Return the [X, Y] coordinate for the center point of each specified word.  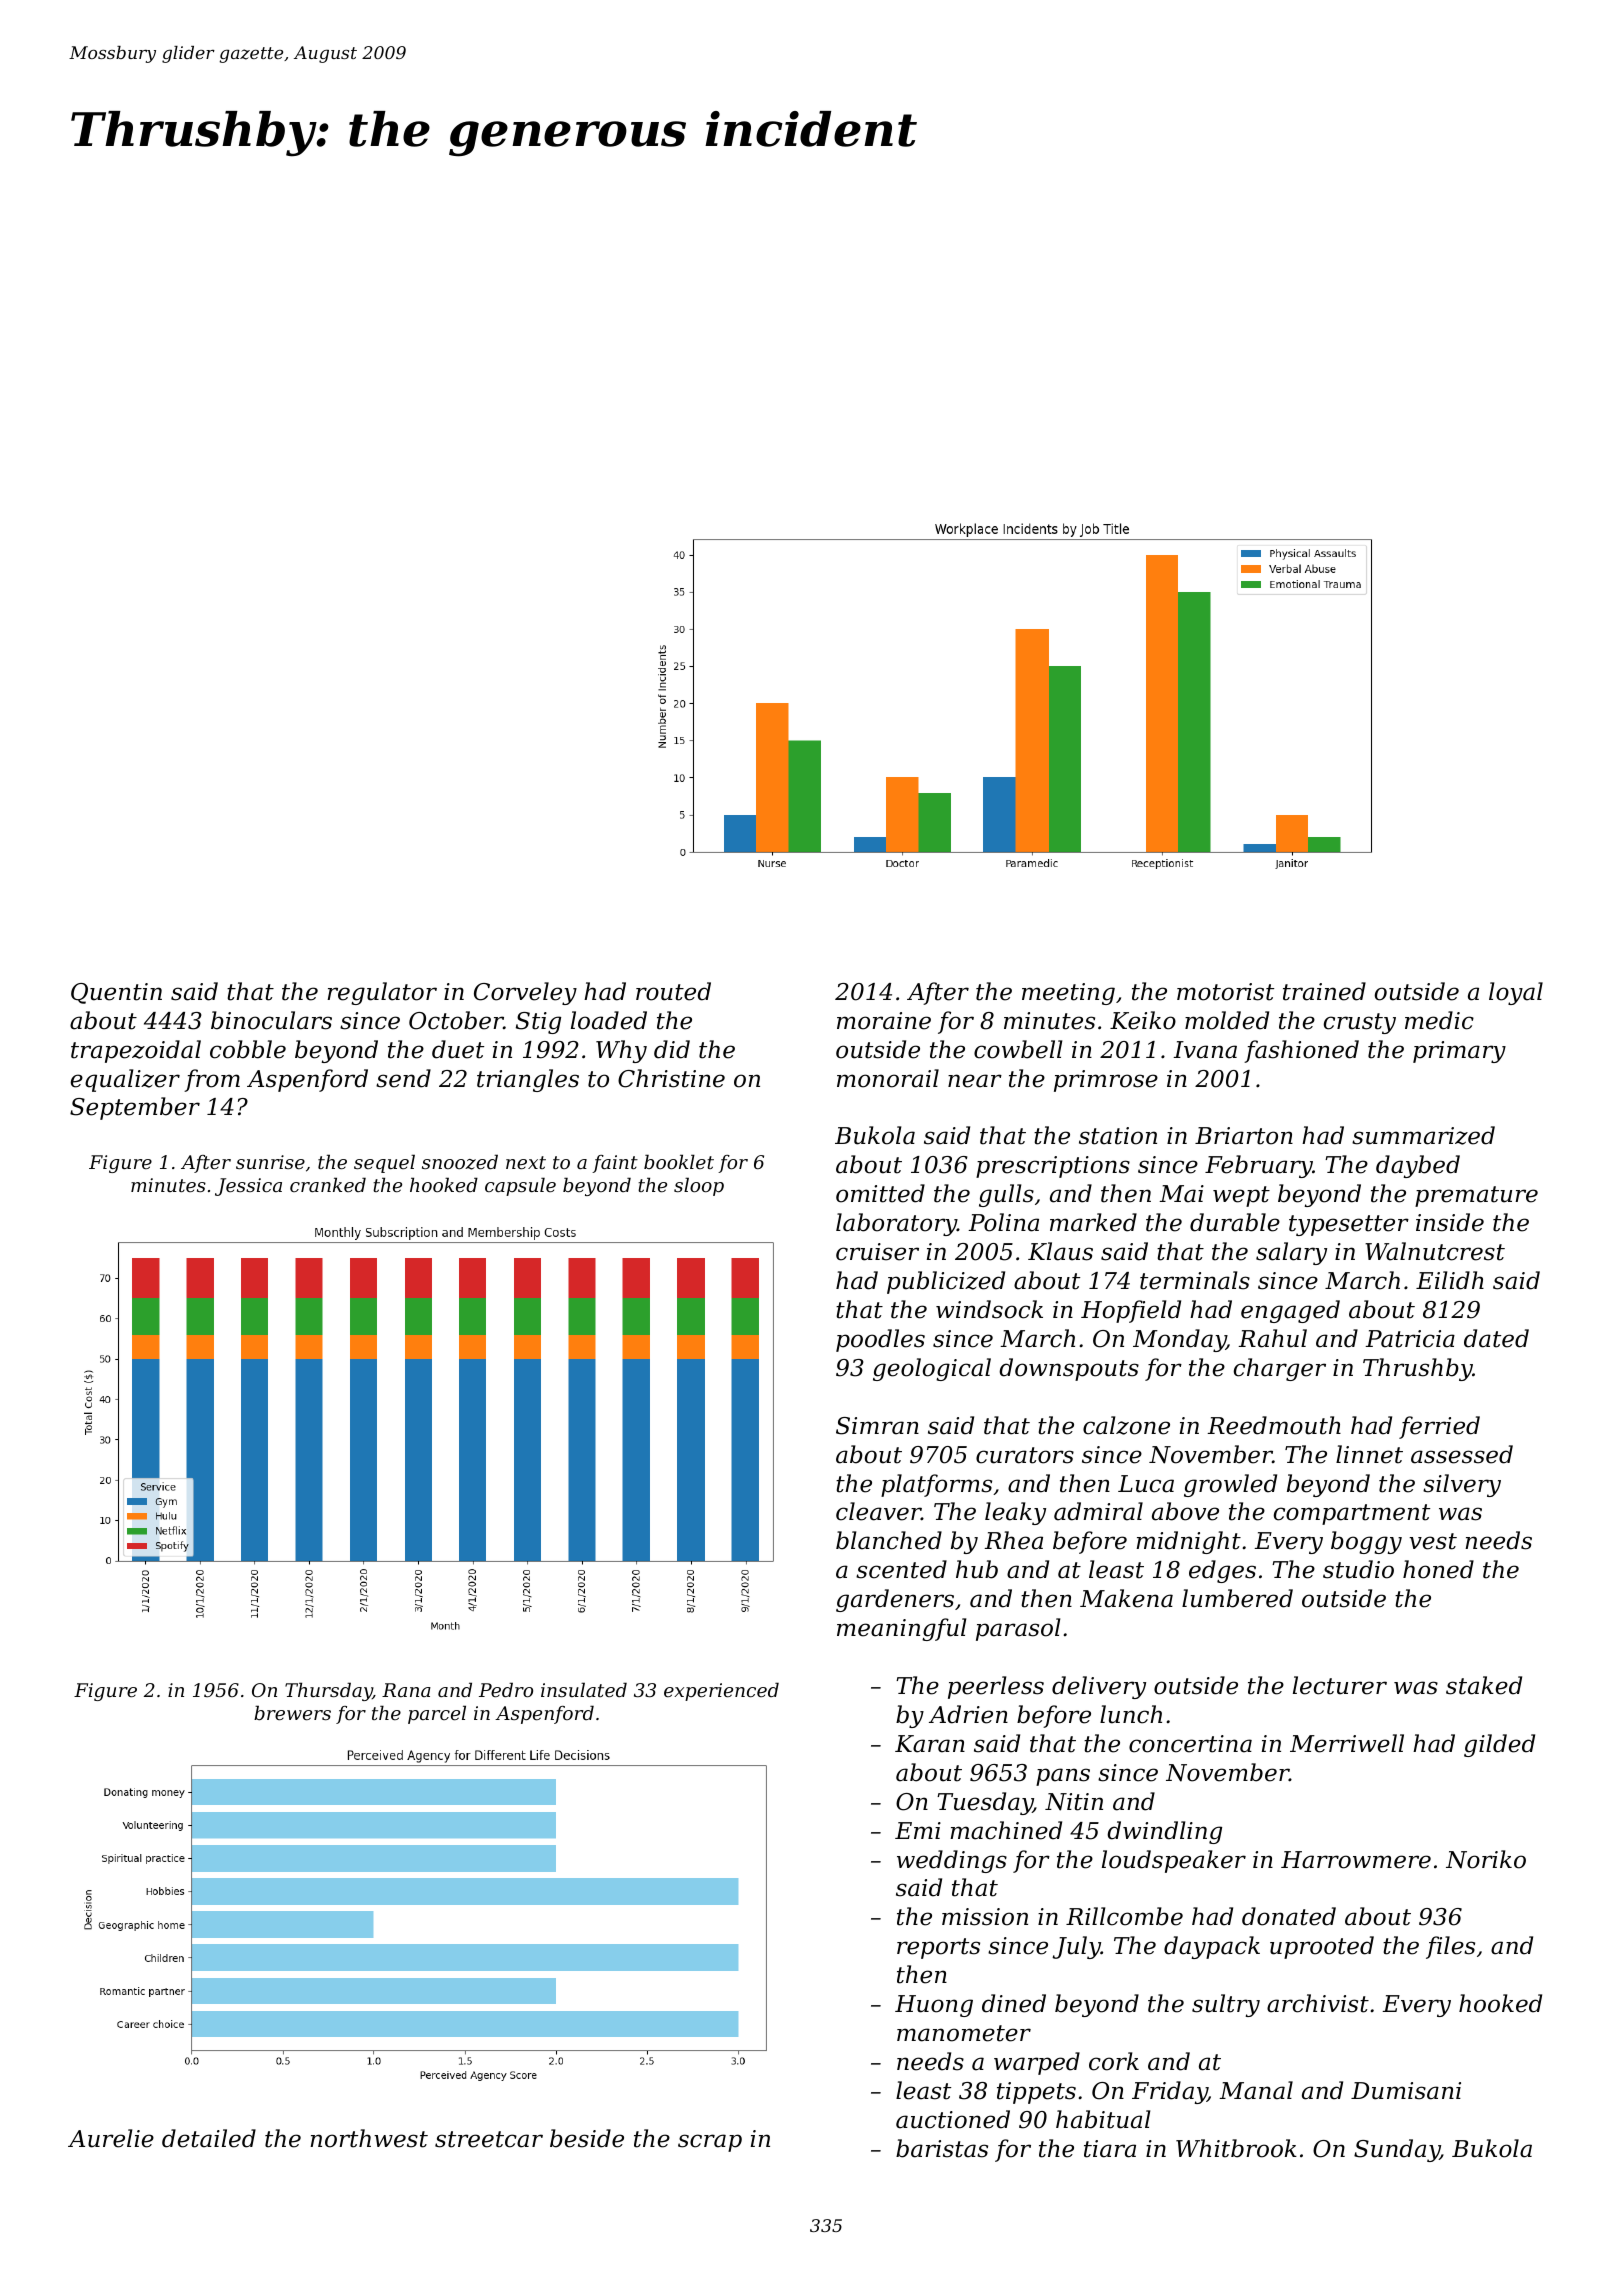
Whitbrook [1236, 2148]
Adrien [968, 1714]
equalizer [125, 1080]
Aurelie [111, 2138]
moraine [884, 1021]
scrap [710, 2143]
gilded [1499, 1745]
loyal [1516, 993]
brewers [292, 1712]
